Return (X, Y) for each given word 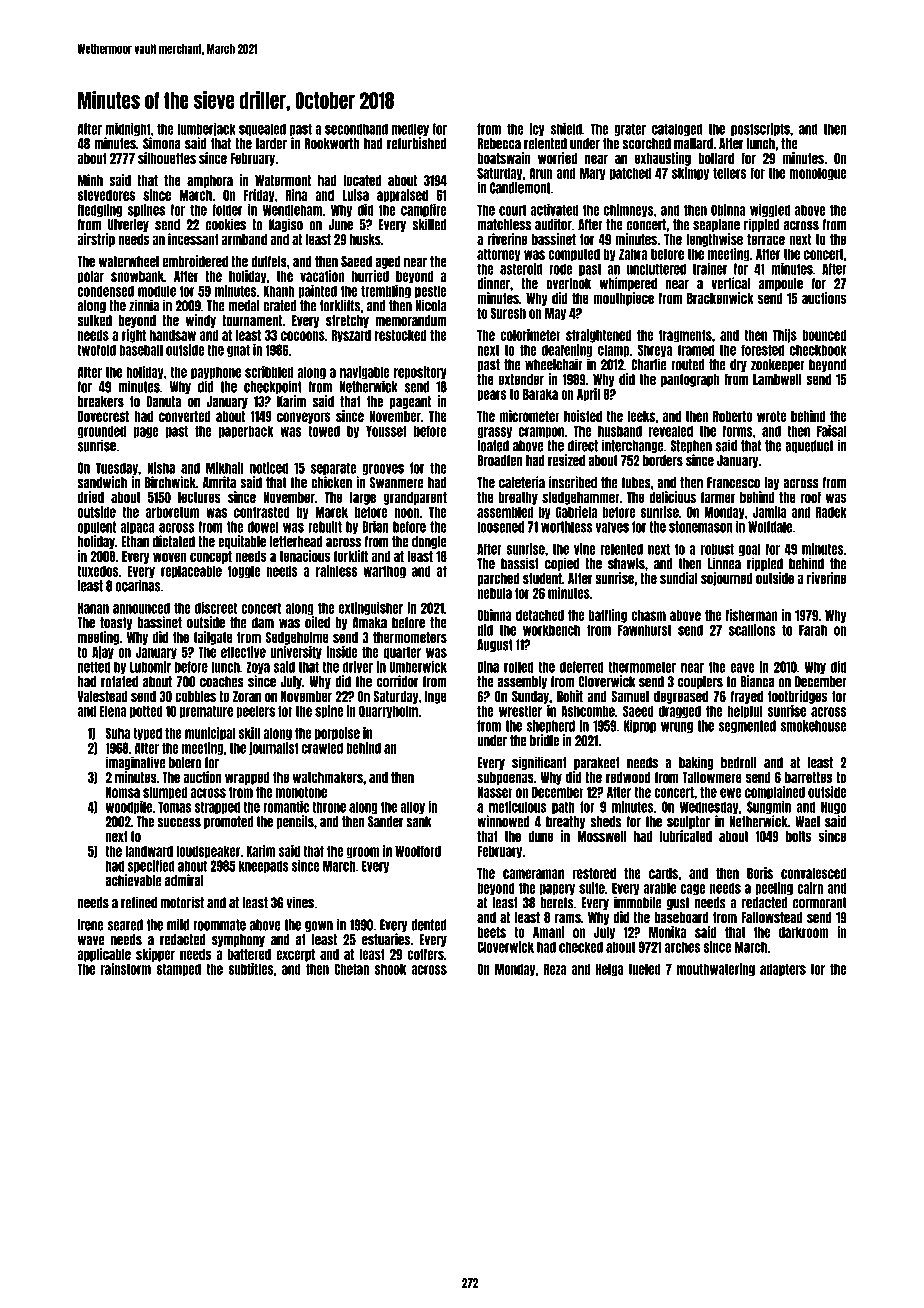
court (512, 210)
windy (201, 321)
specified (151, 866)
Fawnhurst (644, 630)
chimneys (629, 210)
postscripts (760, 129)
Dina (488, 666)
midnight (128, 129)
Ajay (103, 653)
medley (410, 129)
